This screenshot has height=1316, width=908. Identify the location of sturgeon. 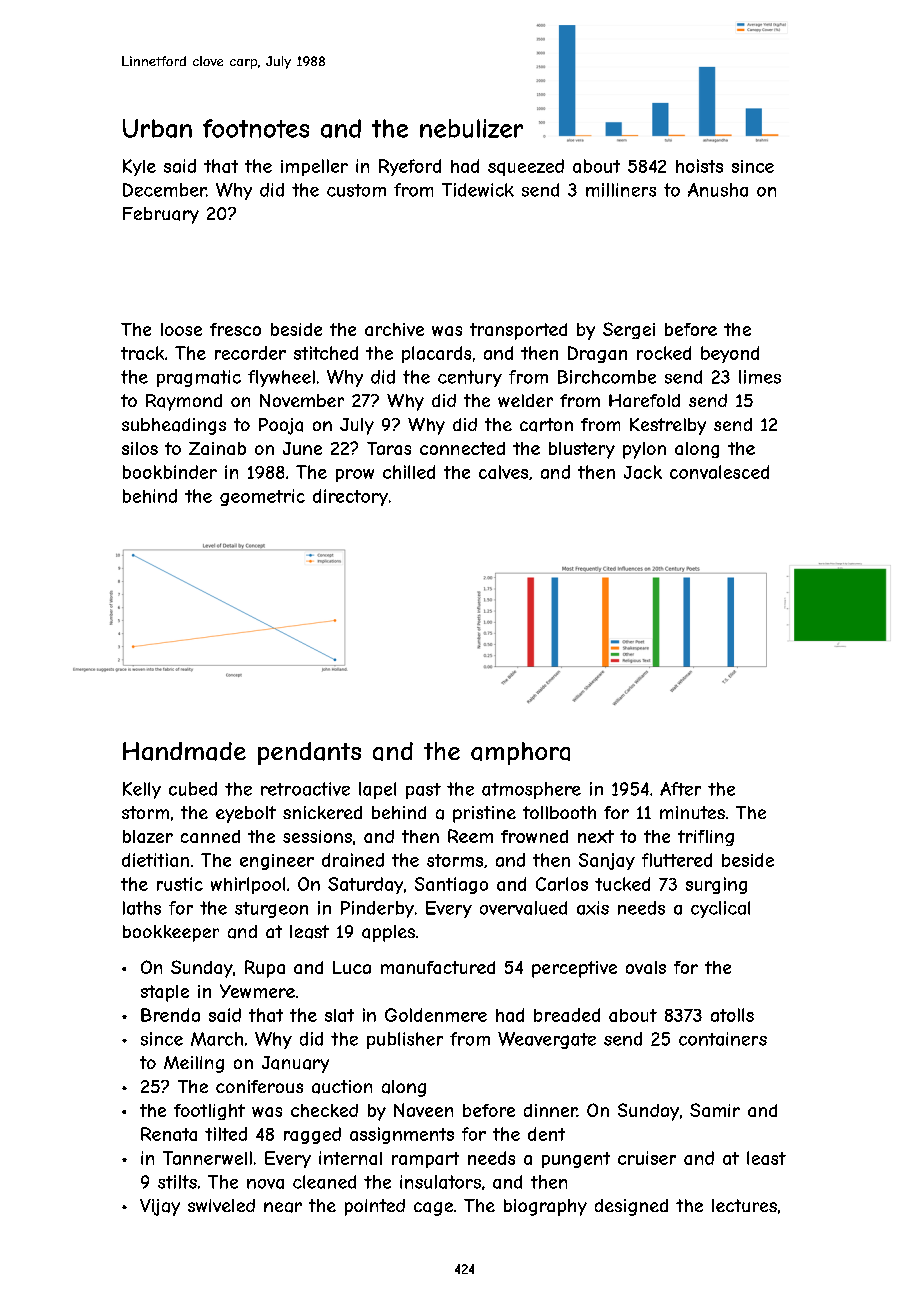
(271, 910).
